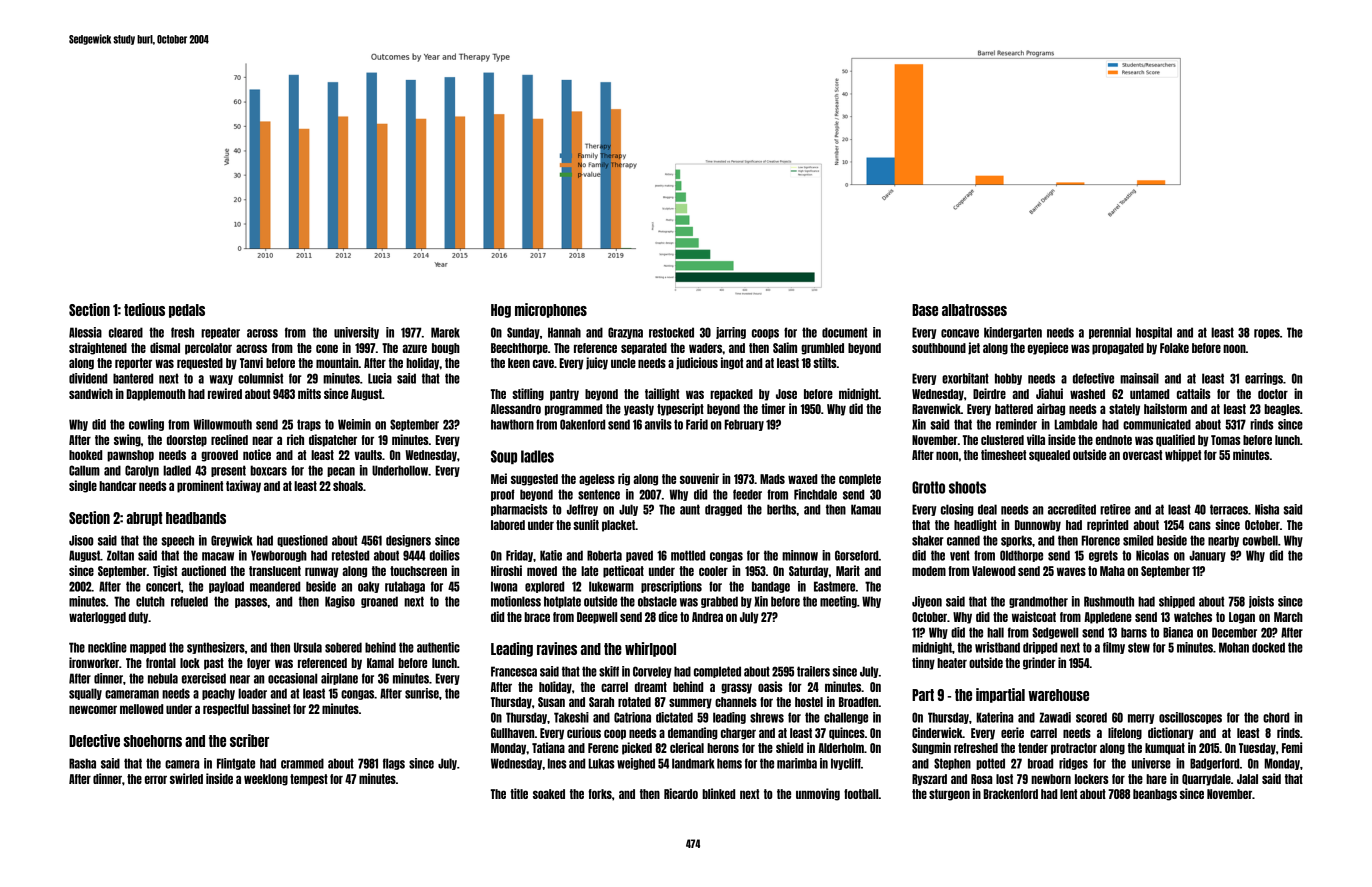  What do you see at coordinates (88, 378) in the page?
I see `dividend` at bounding box center [88, 378].
